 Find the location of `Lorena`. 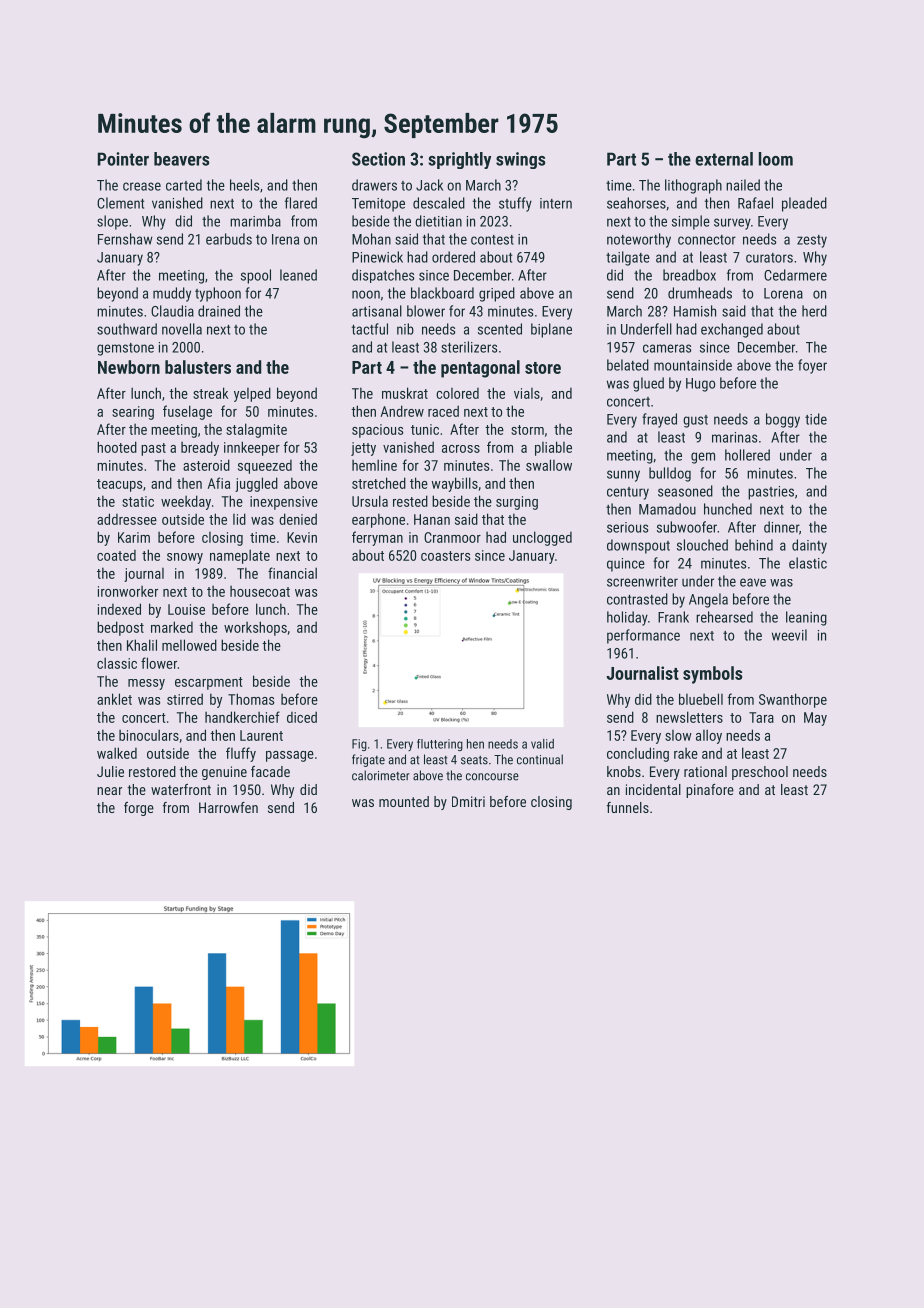

Lorena is located at coordinates (783, 293).
